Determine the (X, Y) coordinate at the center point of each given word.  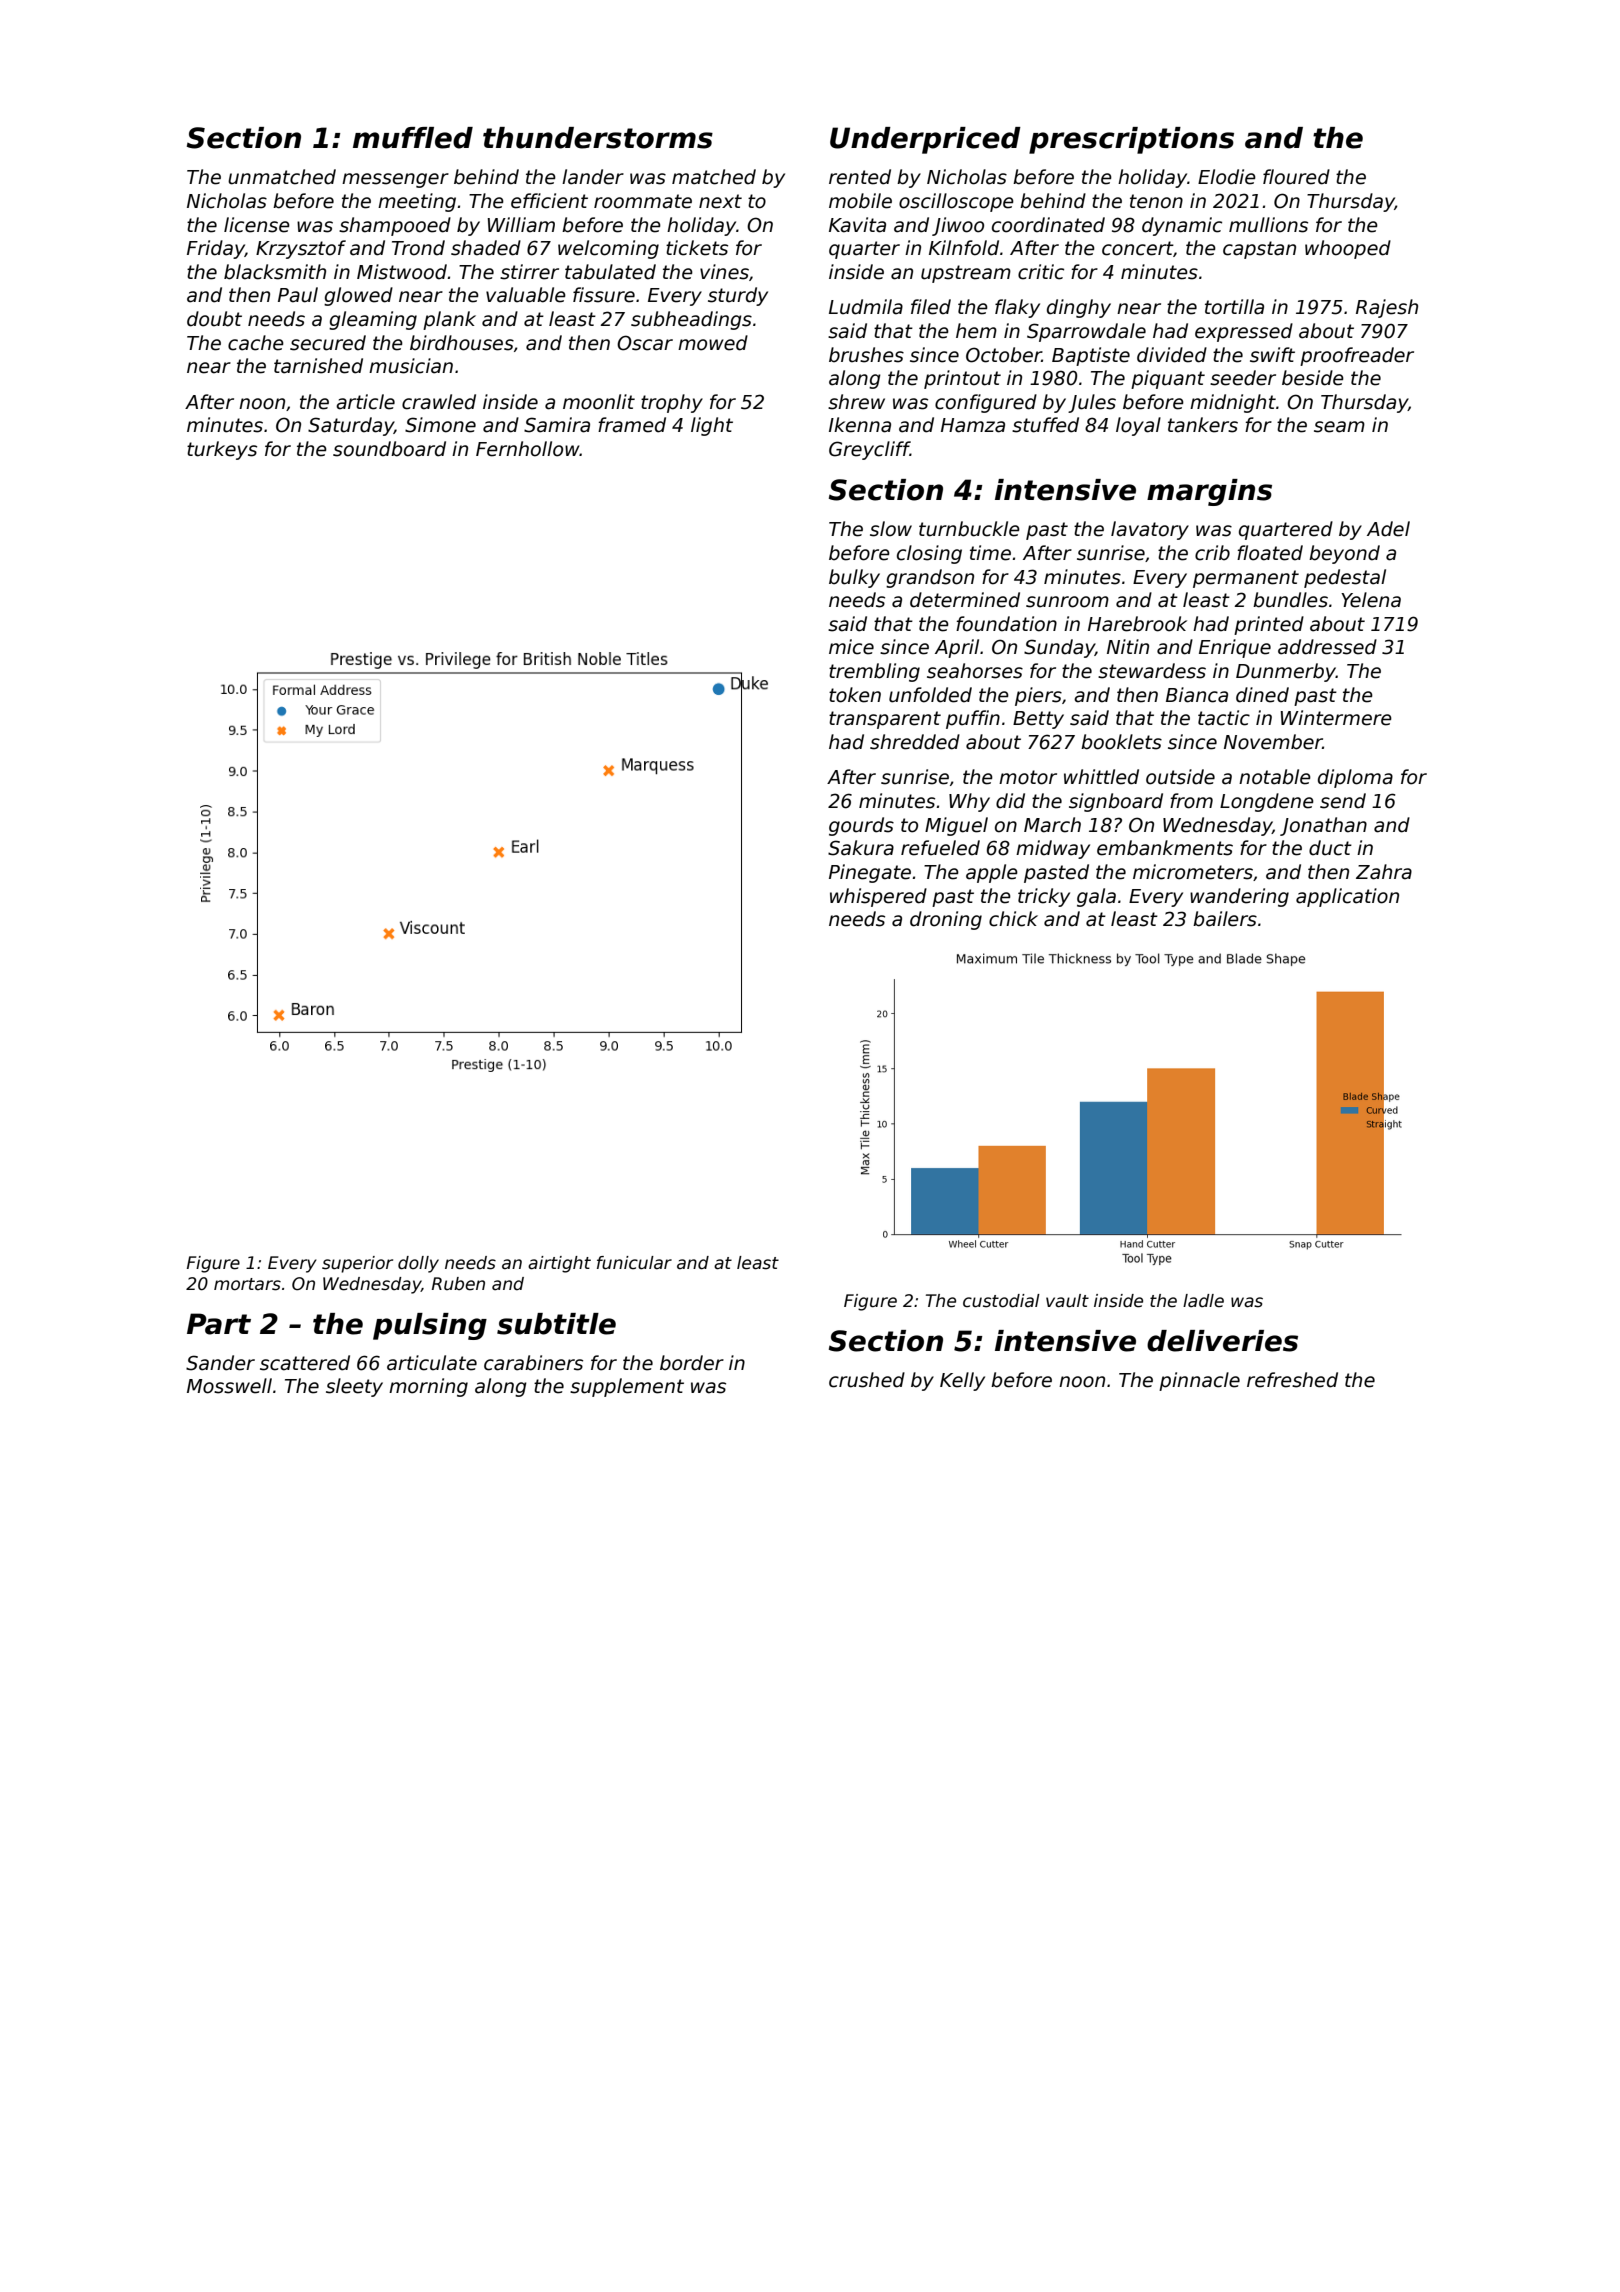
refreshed (1292, 1380)
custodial (1001, 1301)
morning (428, 1387)
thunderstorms (598, 138)
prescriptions (1131, 140)
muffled (413, 138)
